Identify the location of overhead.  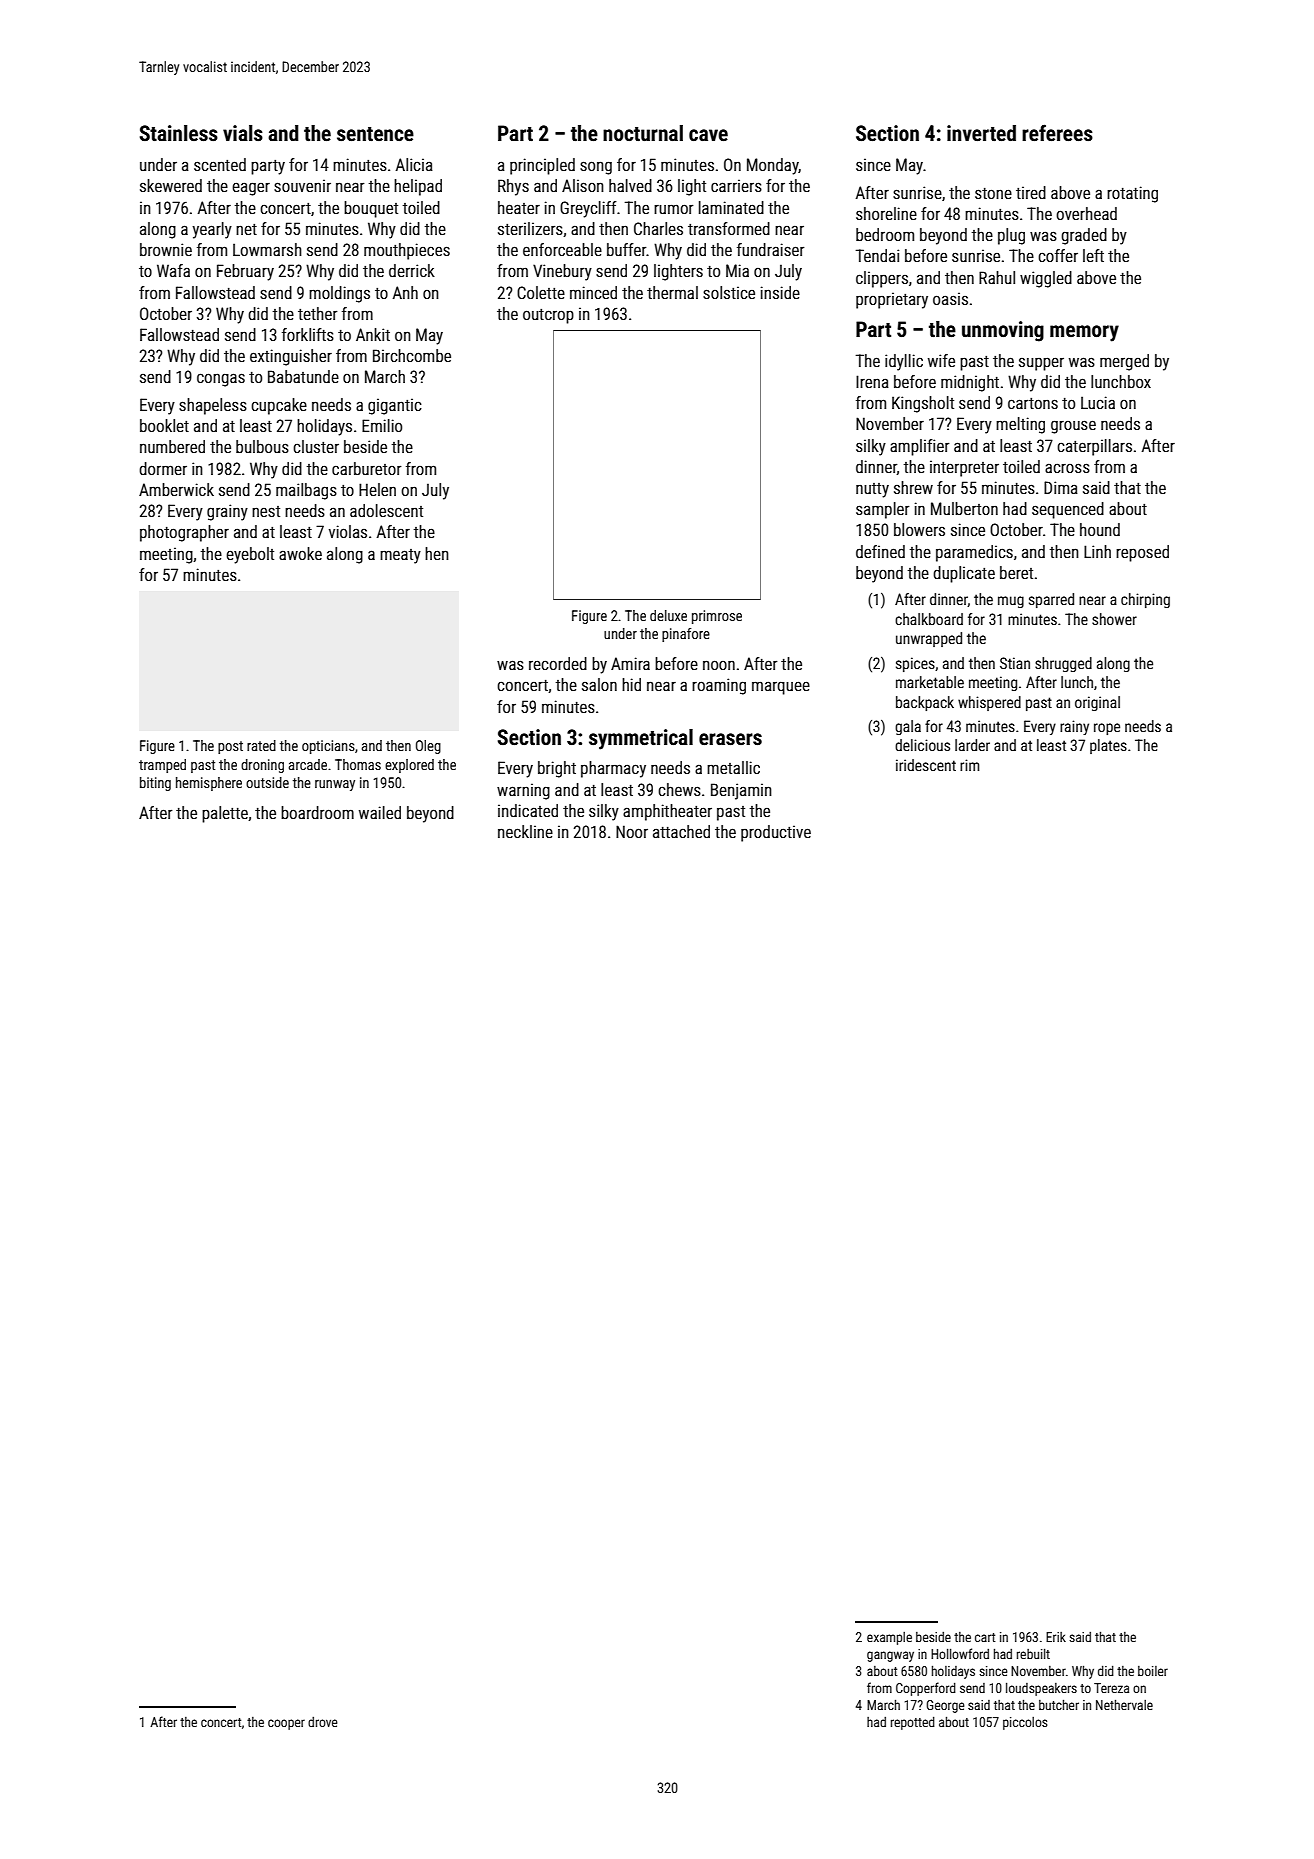
(1086, 213).
